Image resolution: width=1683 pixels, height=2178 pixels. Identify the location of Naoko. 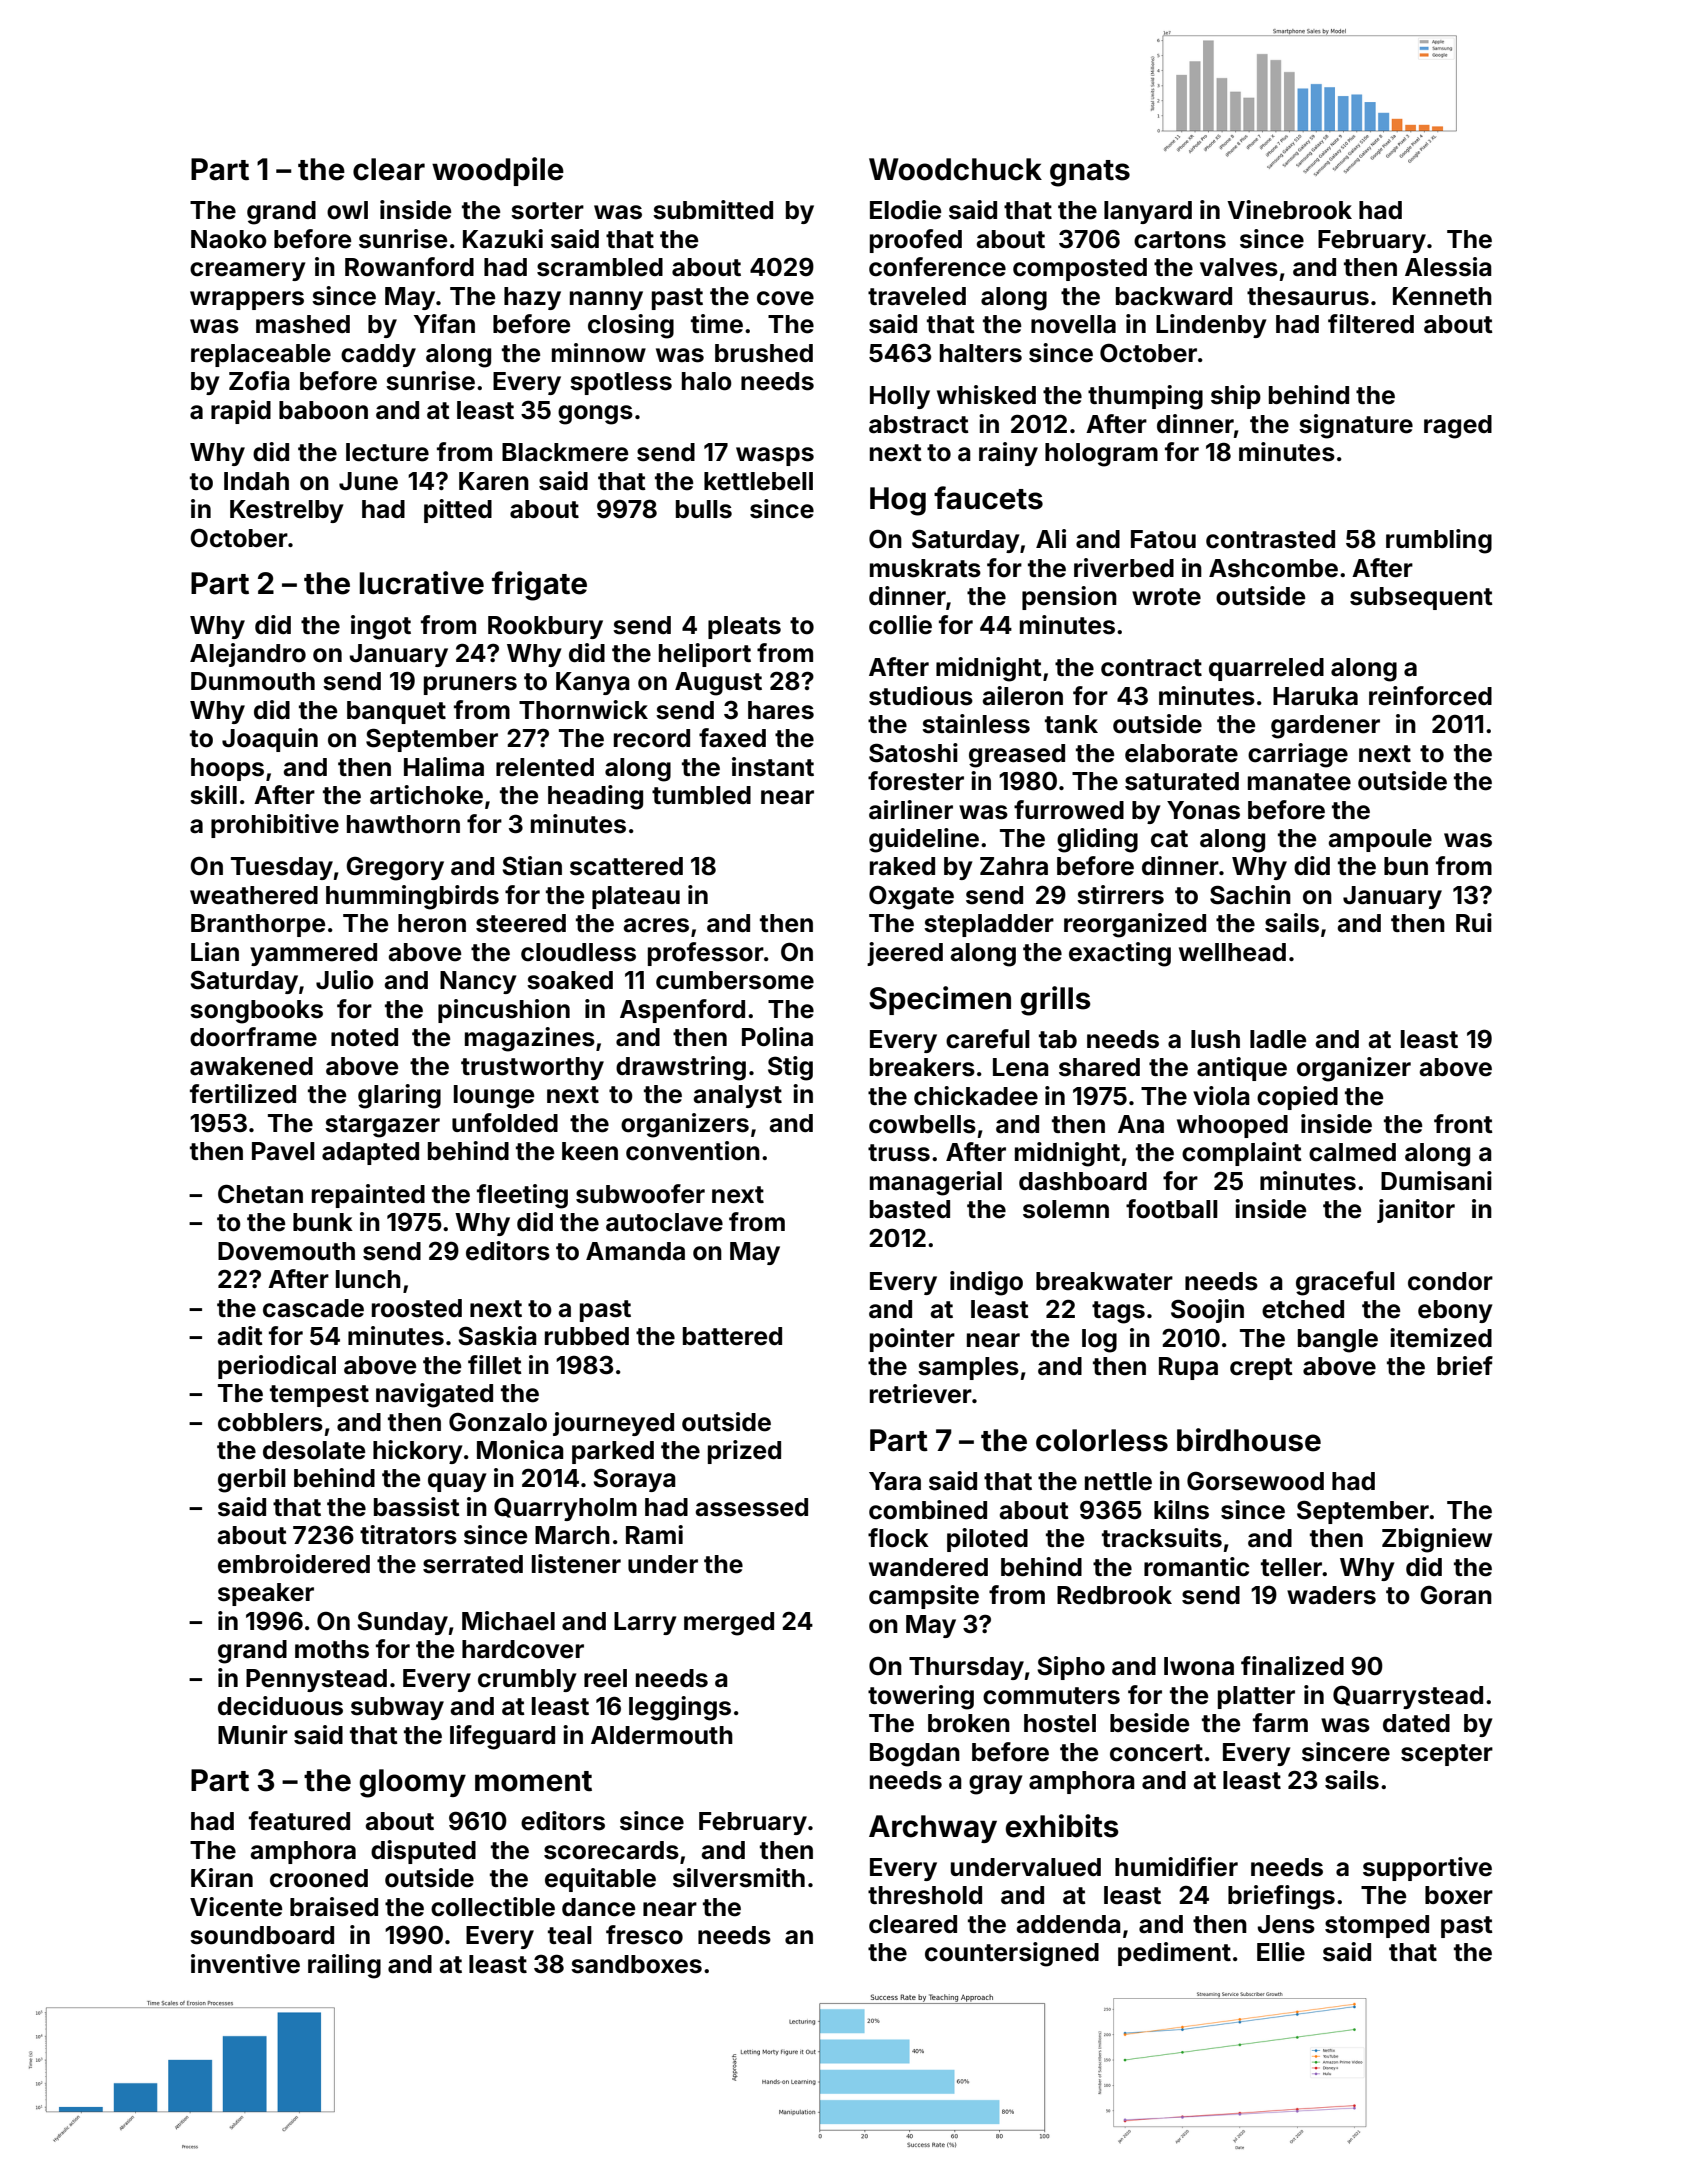
(229, 239).
